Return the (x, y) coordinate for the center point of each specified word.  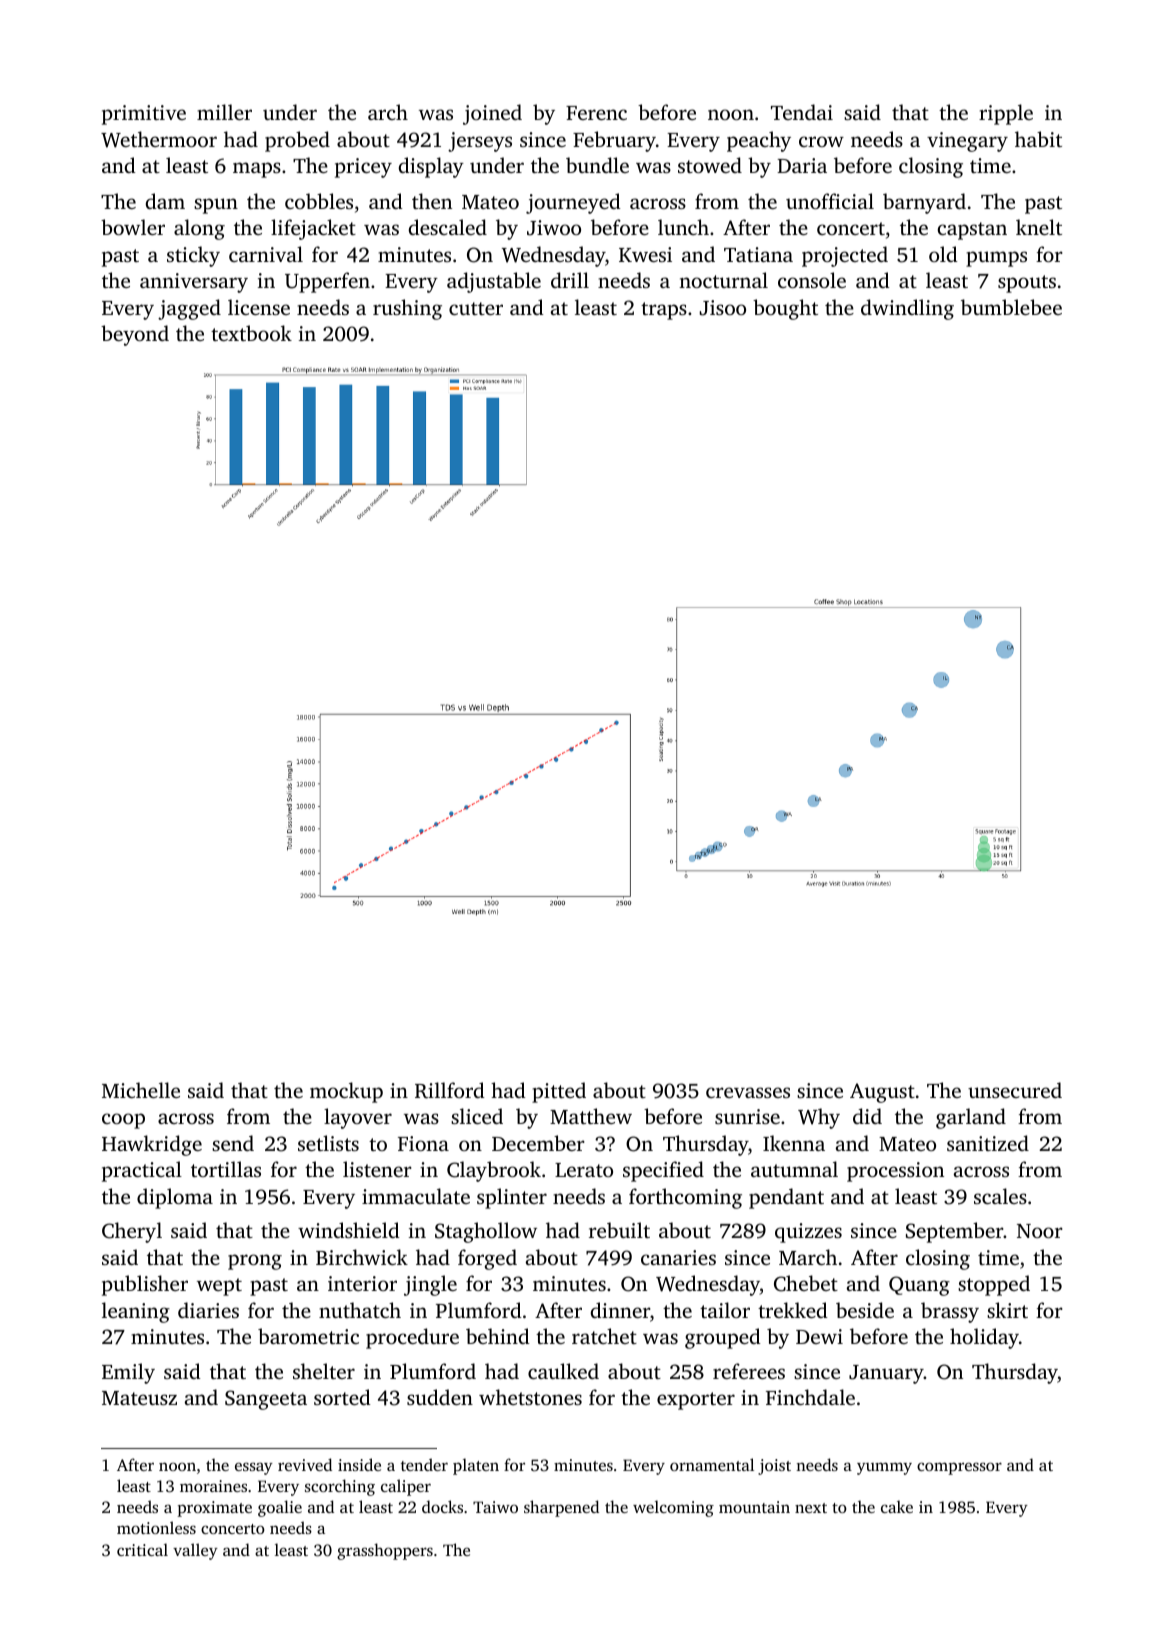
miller (224, 112)
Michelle (141, 1090)
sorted (342, 1397)
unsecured (1015, 1090)
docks (442, 1506)
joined (492, 114)
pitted (559, 1092)
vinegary (967, 142)
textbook (251, 333)
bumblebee (1011, 307)
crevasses (748, 1092)
